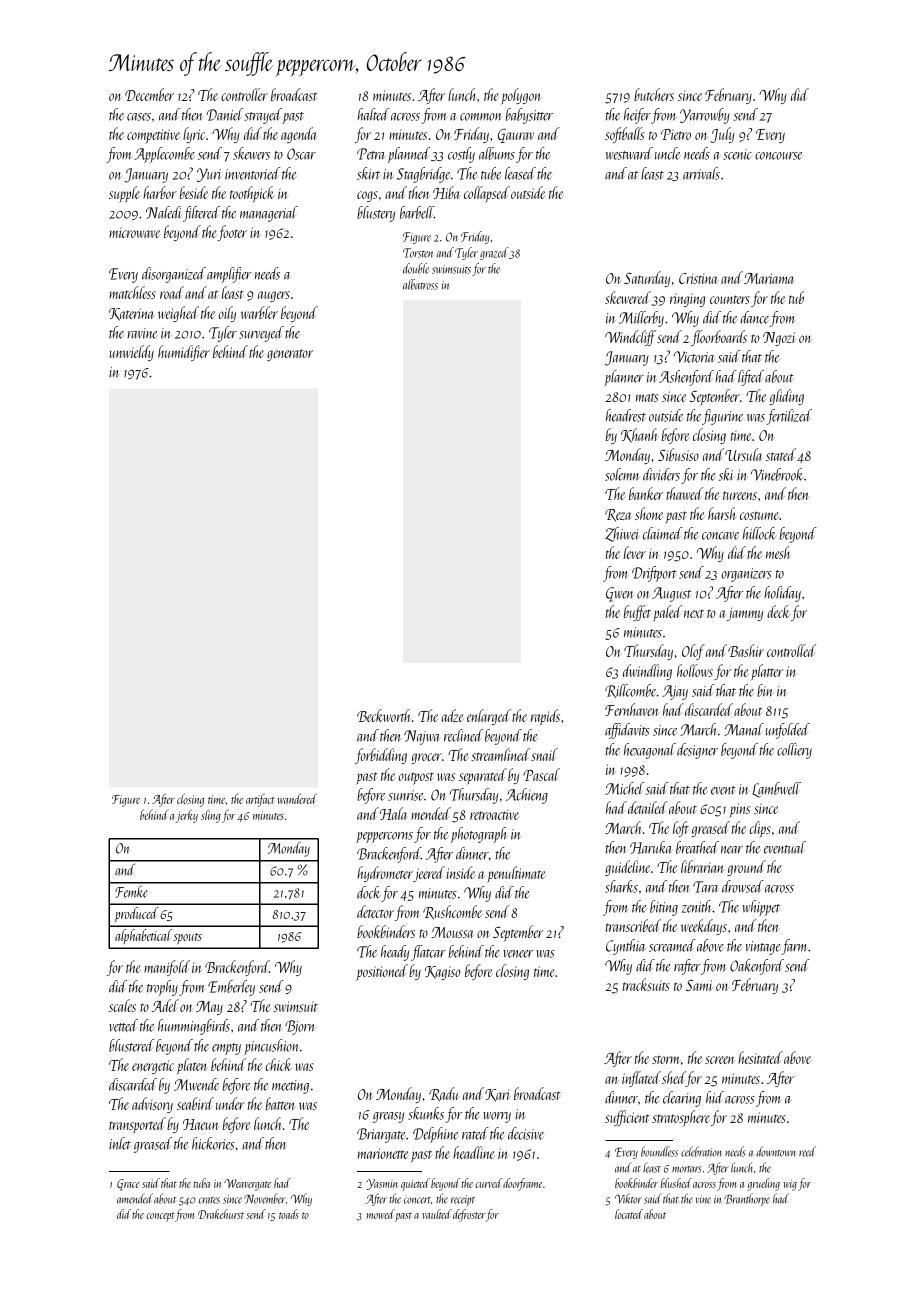 This image has height=1308, width=924. I want to click on concert, so click(417, 1200).
